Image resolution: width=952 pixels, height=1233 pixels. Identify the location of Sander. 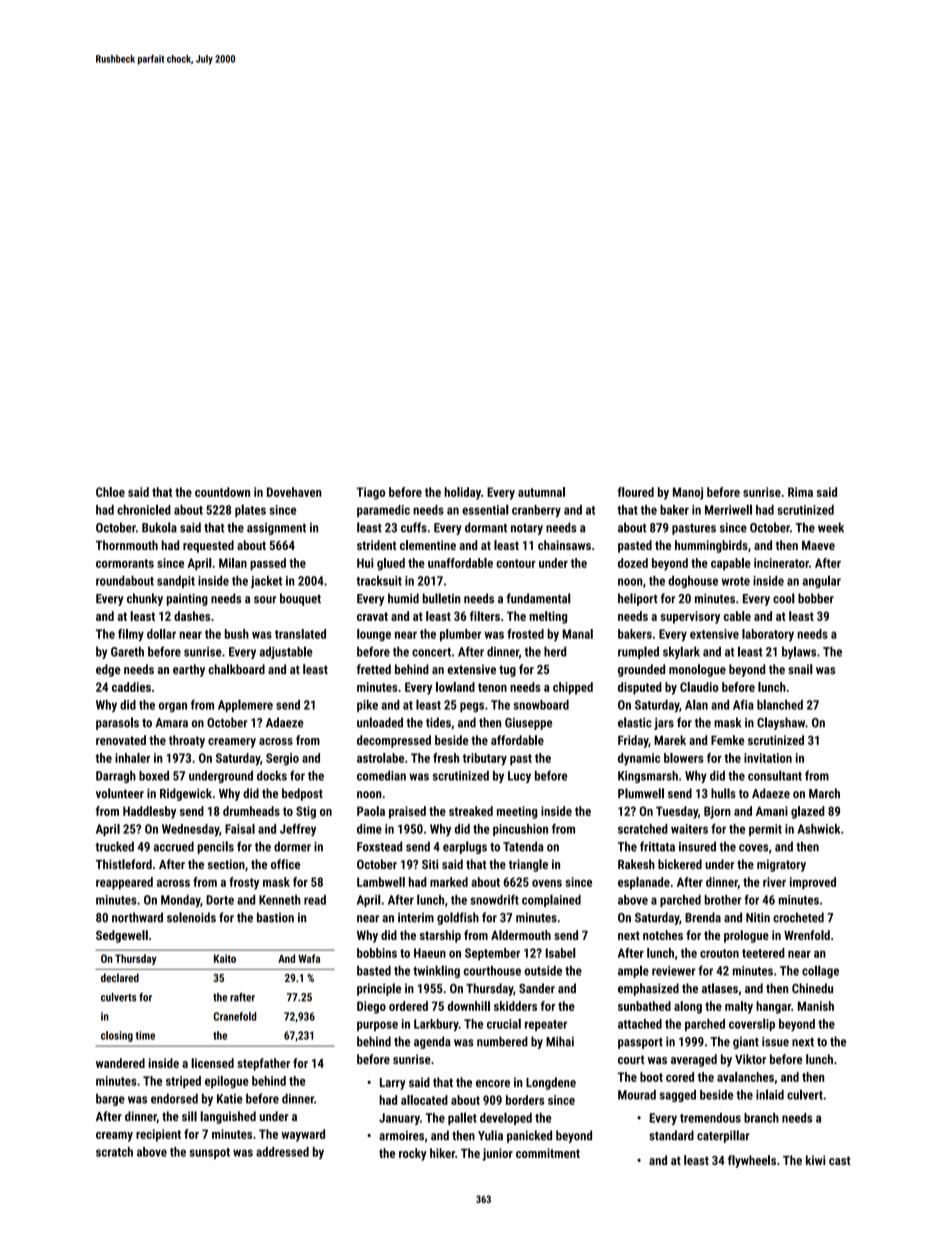
(537, 988).
